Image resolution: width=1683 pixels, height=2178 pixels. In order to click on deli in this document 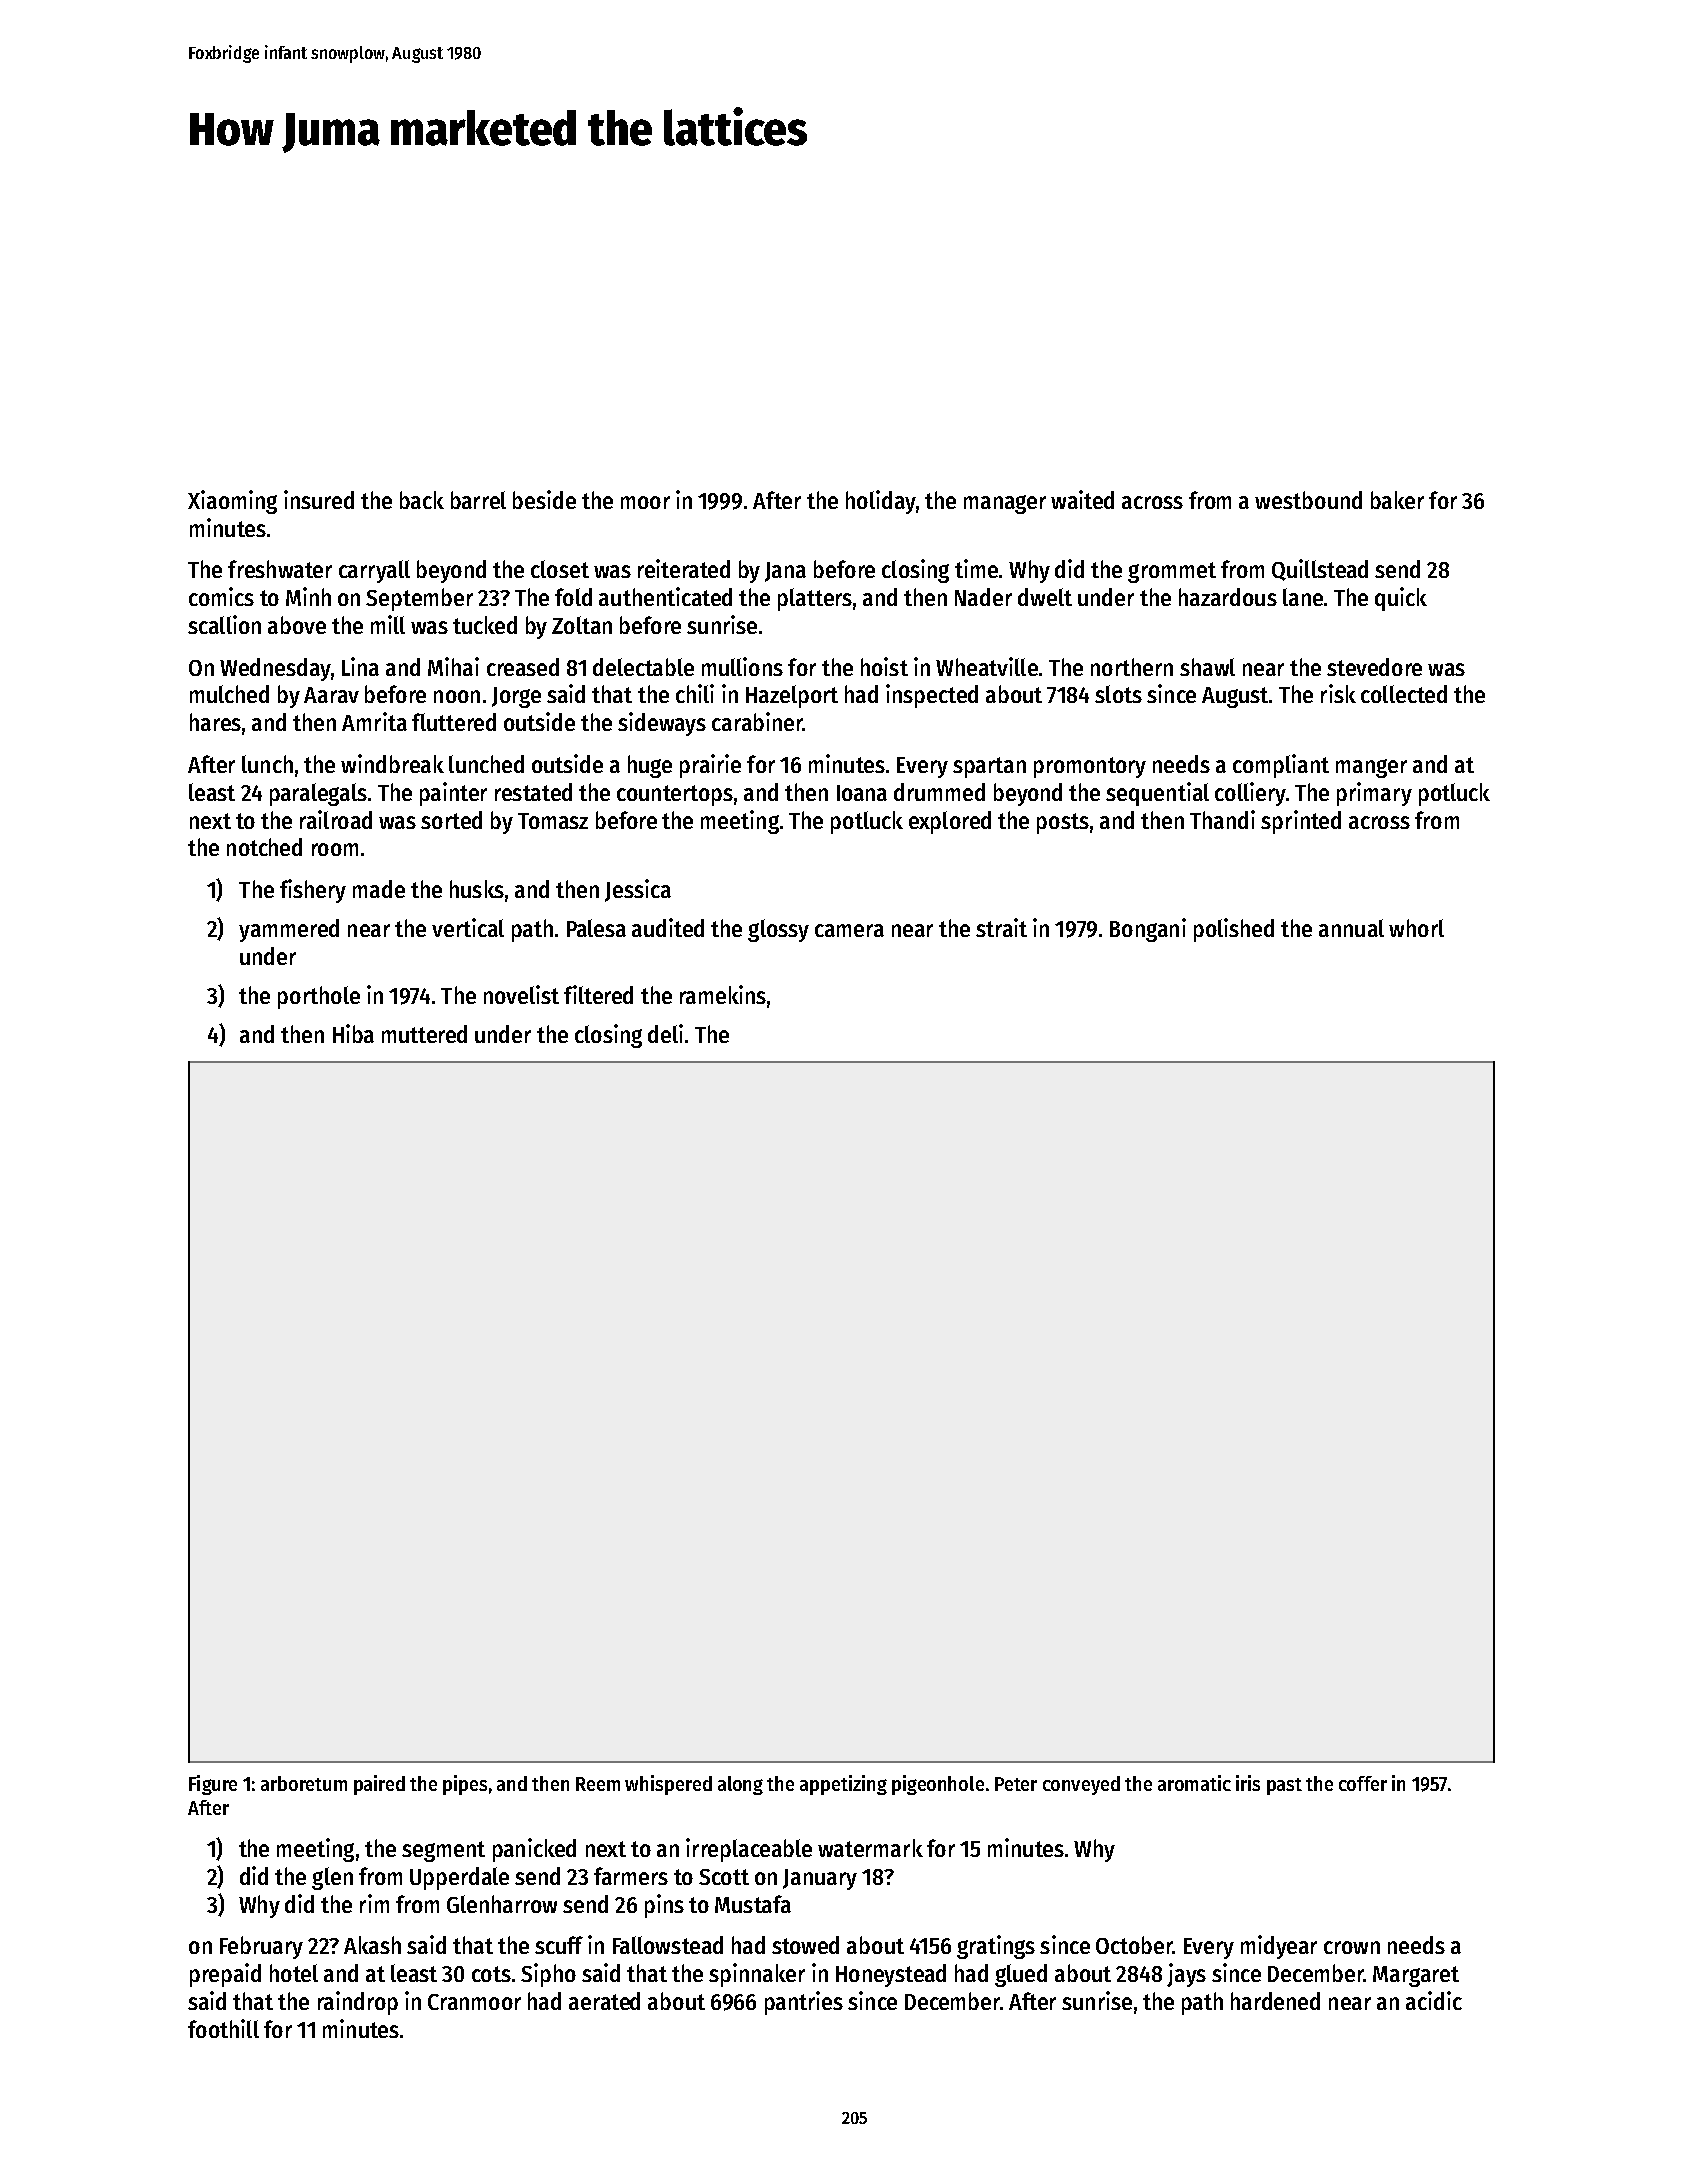, I will do `click(665, 1033)`.
